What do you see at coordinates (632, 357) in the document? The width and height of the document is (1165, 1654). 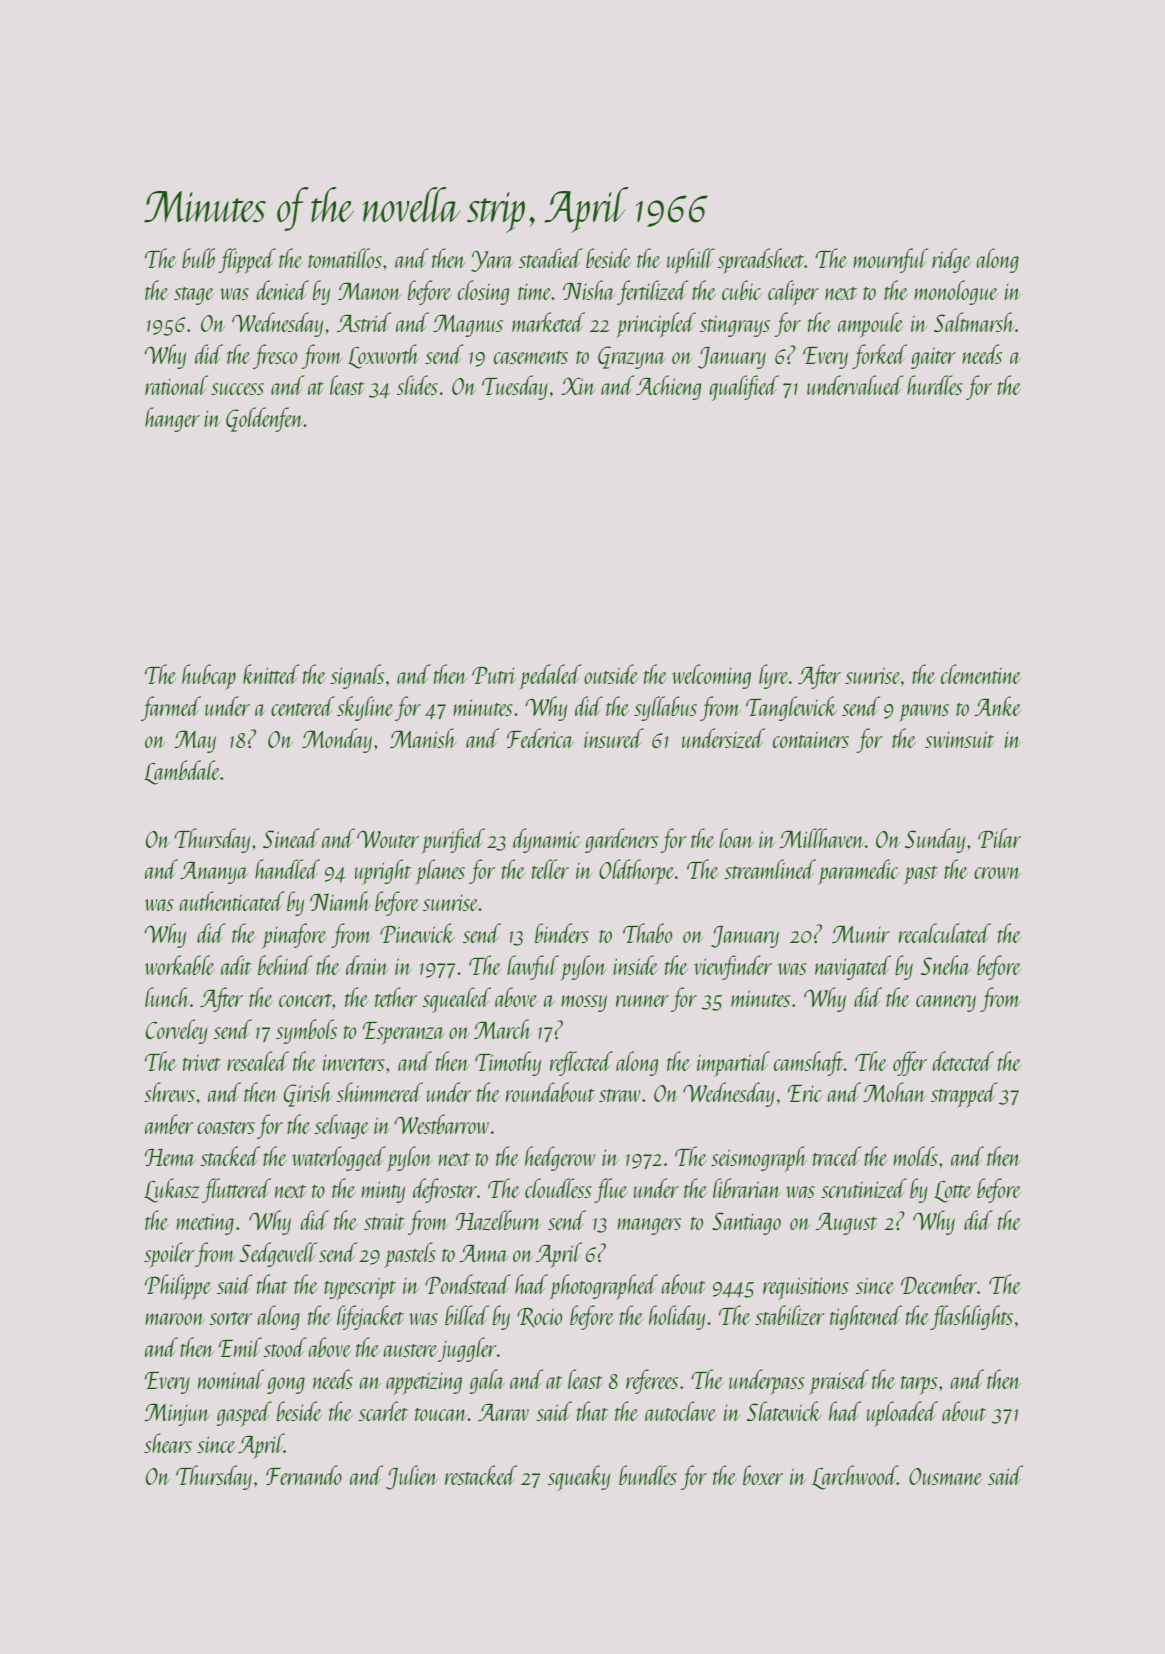 I see `Grazyna` at bounding box center [632, 357].
